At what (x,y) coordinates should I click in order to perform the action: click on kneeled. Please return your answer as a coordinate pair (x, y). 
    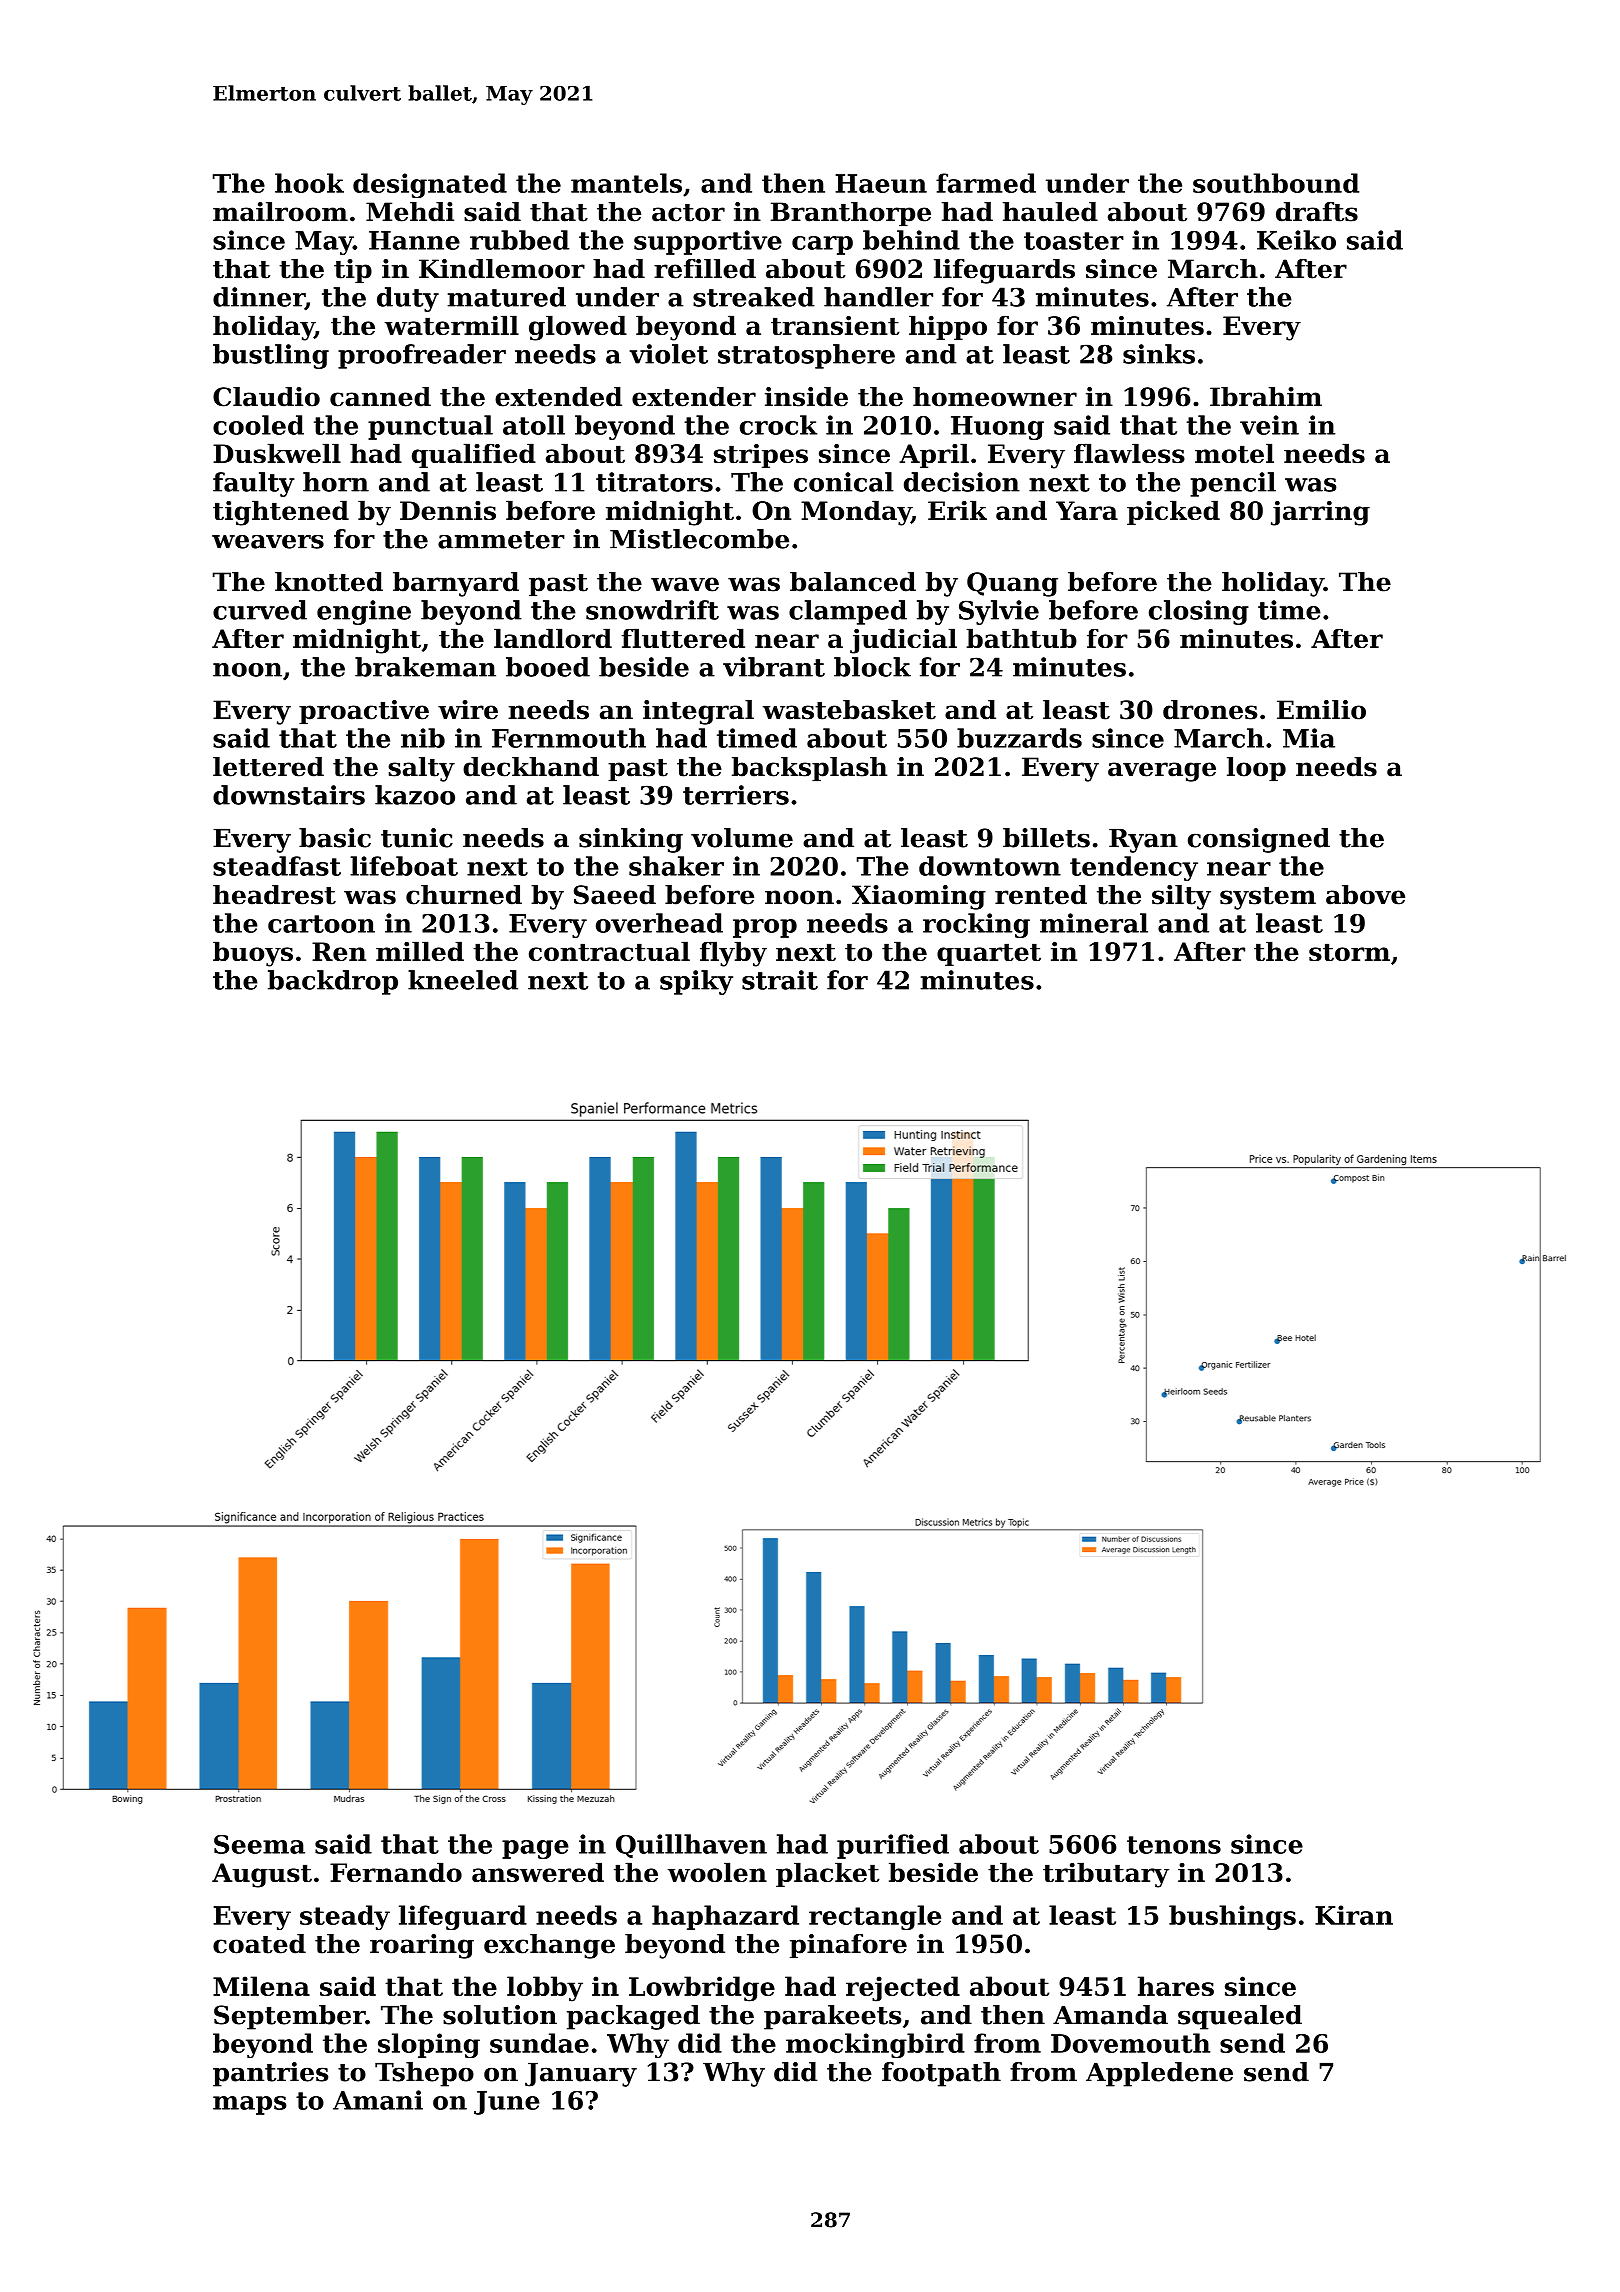
    Looking at the image, I should click on (463, 980).
